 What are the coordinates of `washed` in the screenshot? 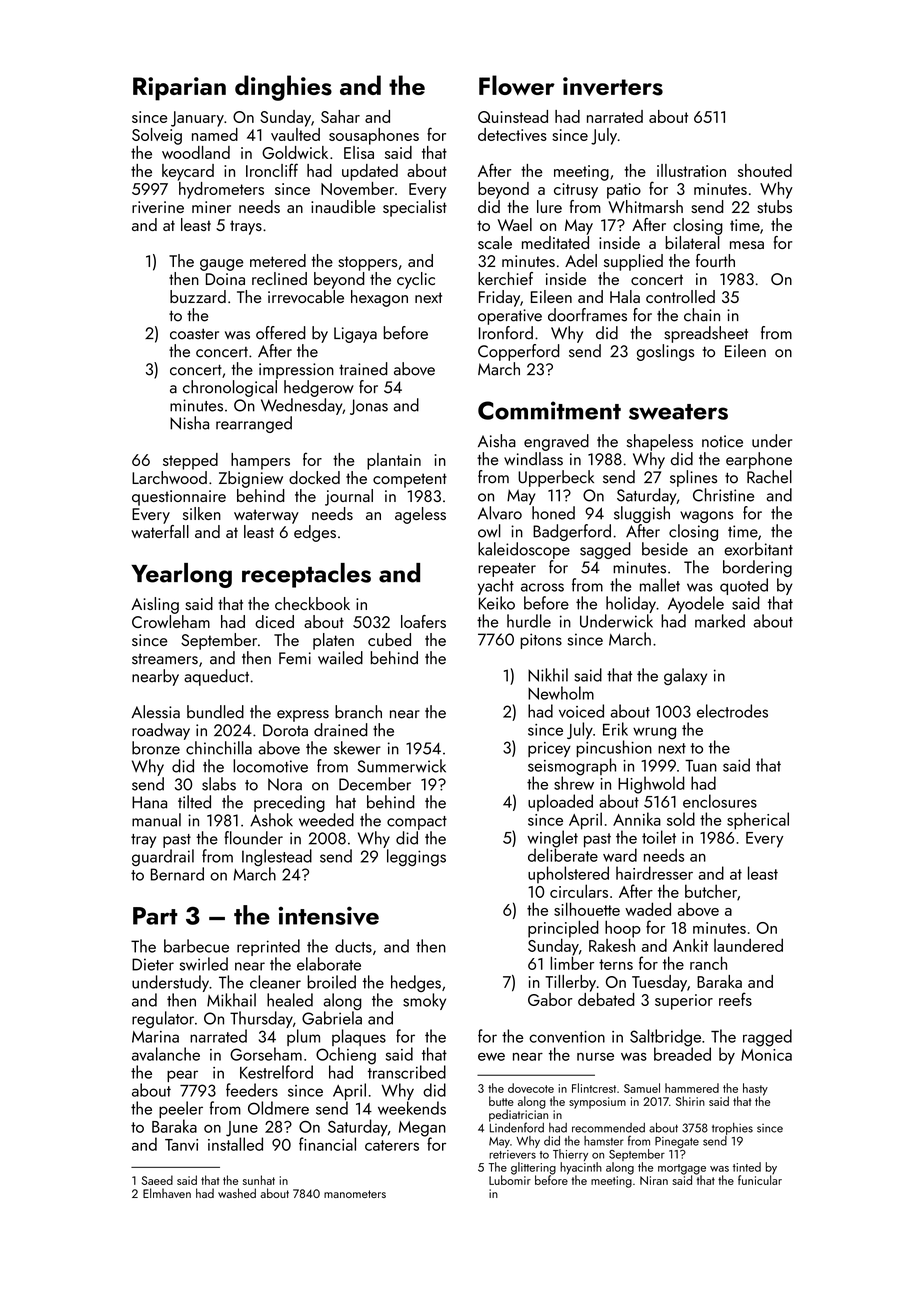 It's located at (237, 1193).
